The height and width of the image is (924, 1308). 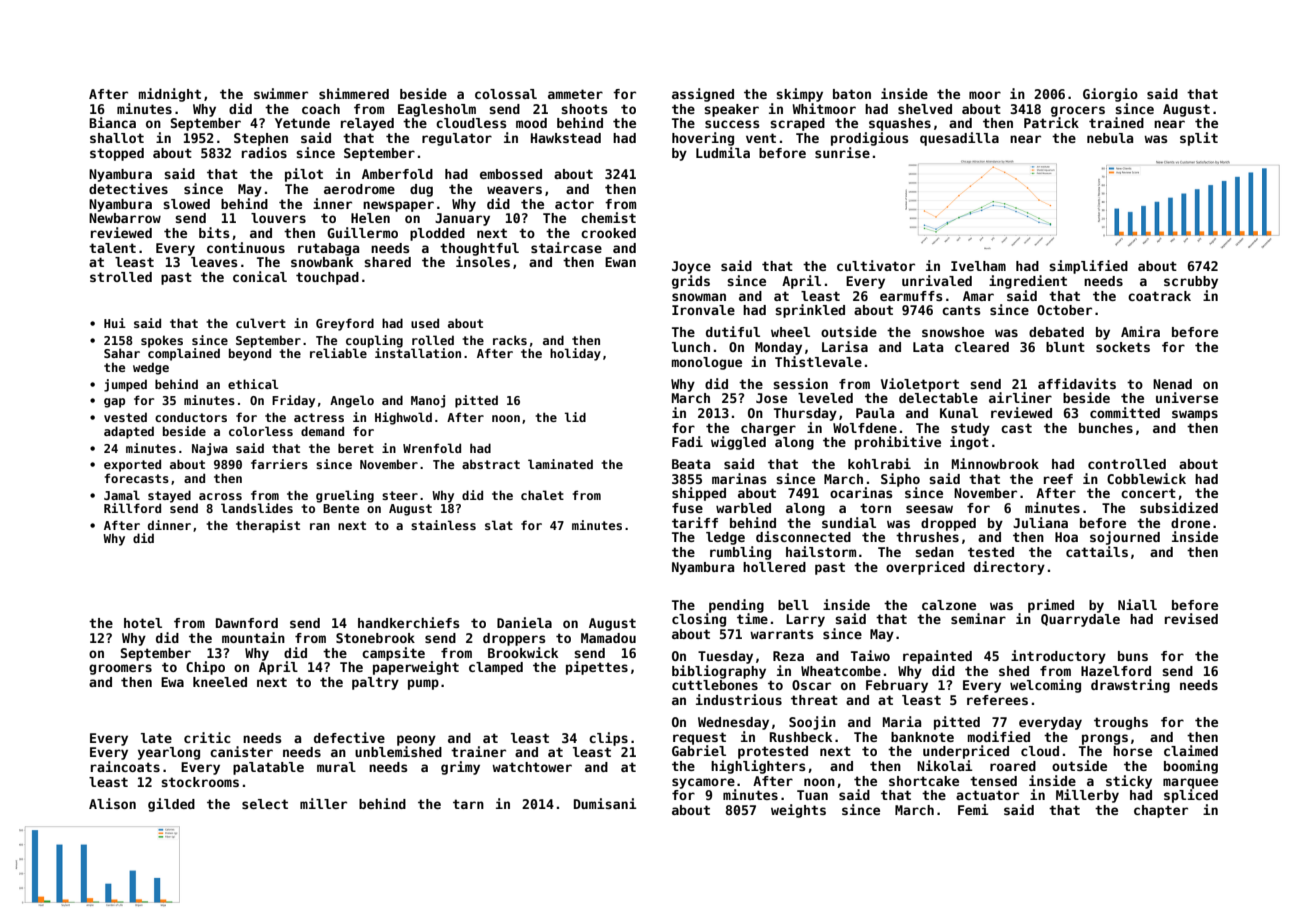 I want to click on late, so click(x=156, y=738).
